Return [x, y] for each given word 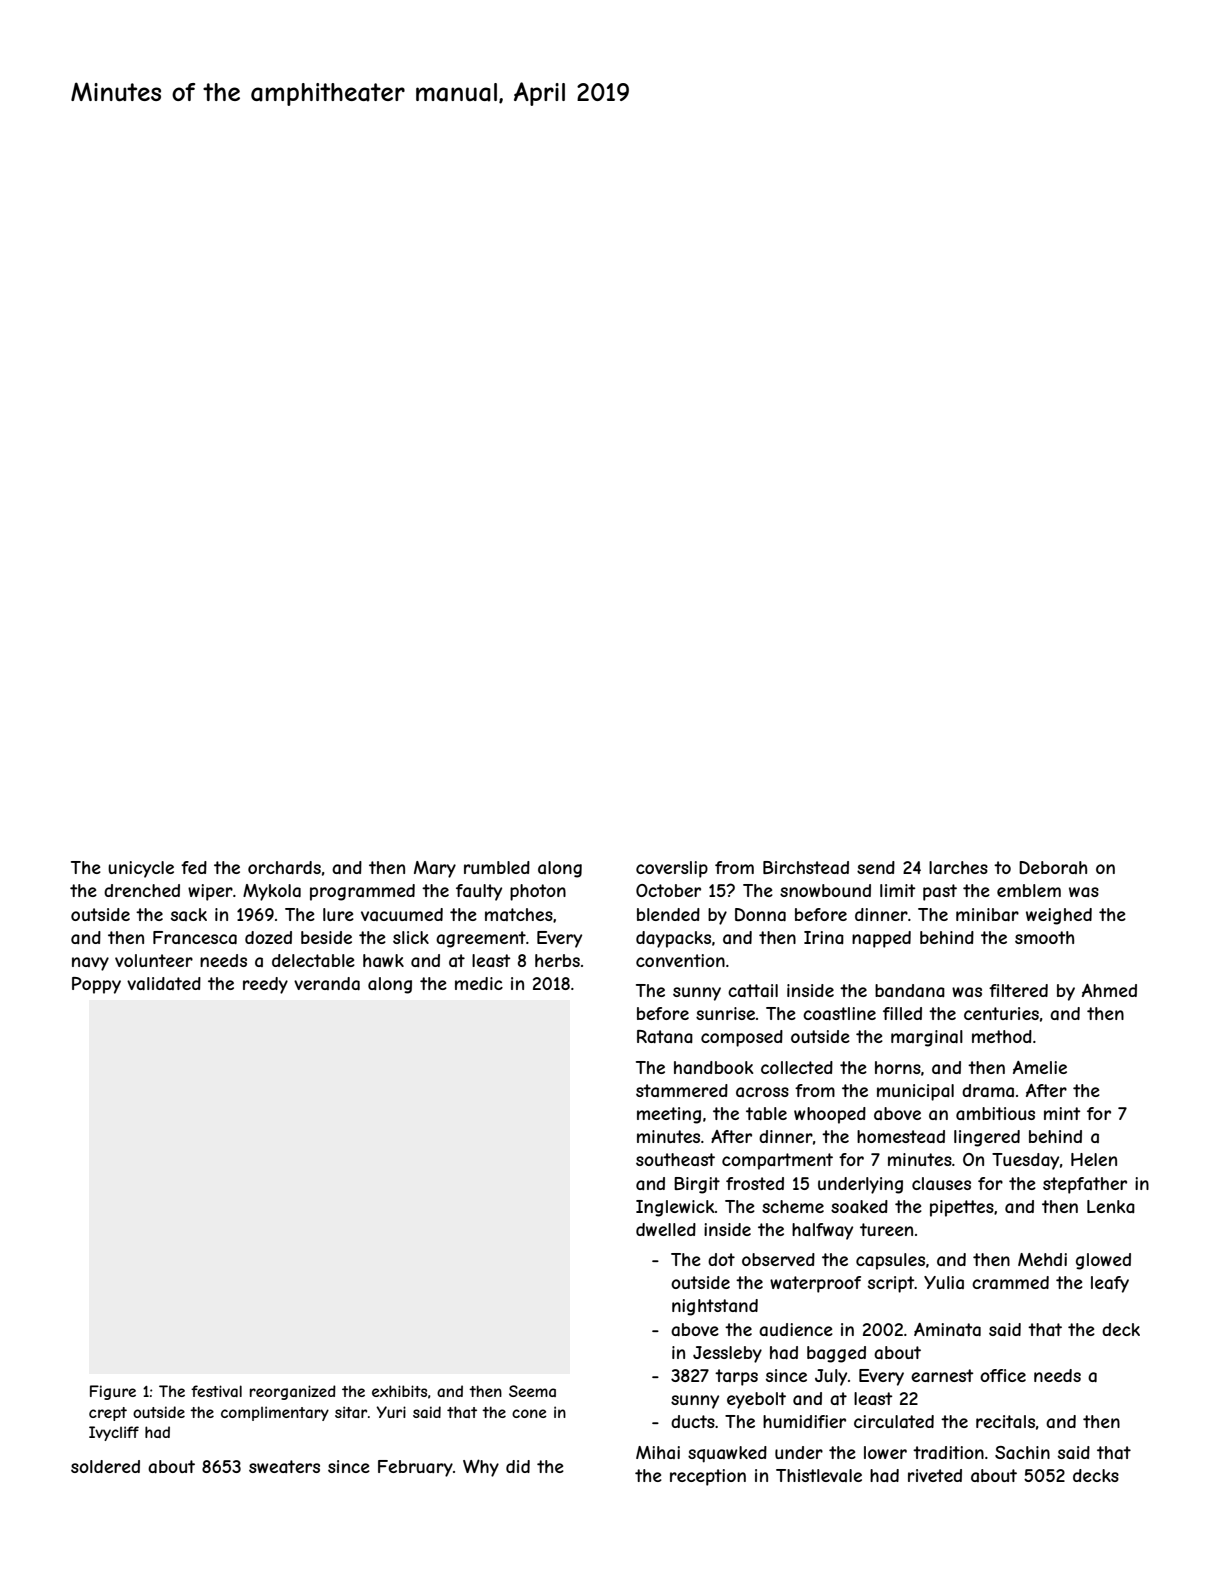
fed [194, 867]
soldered [105, 1466]
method [1002, 1036]
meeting [669, 1115]
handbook [713, 1067]
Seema [532, 1391]
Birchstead [806, 867]
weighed [1059, 916]
